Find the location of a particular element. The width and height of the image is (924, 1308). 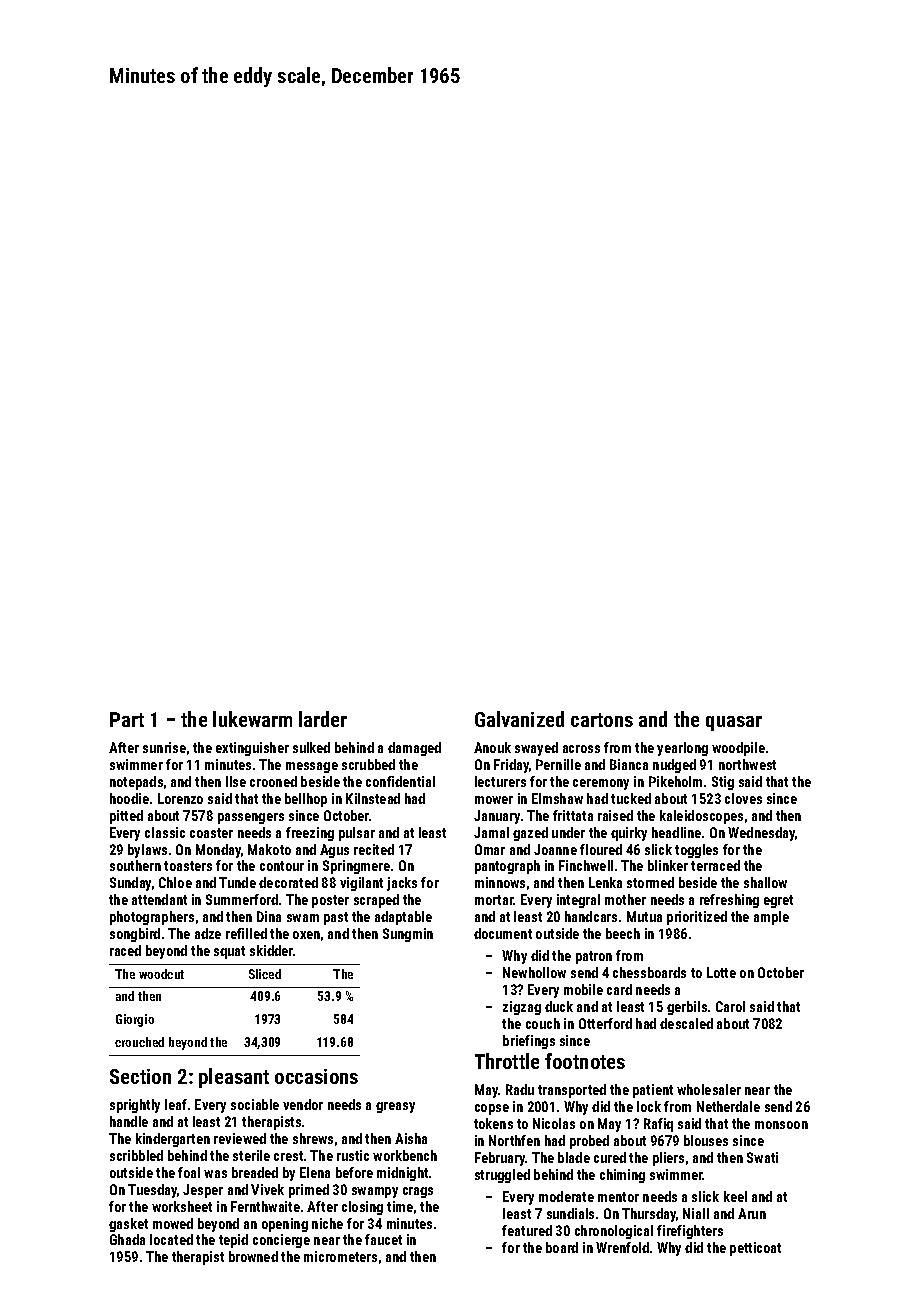

egret is located at coordinates (778, 901).
